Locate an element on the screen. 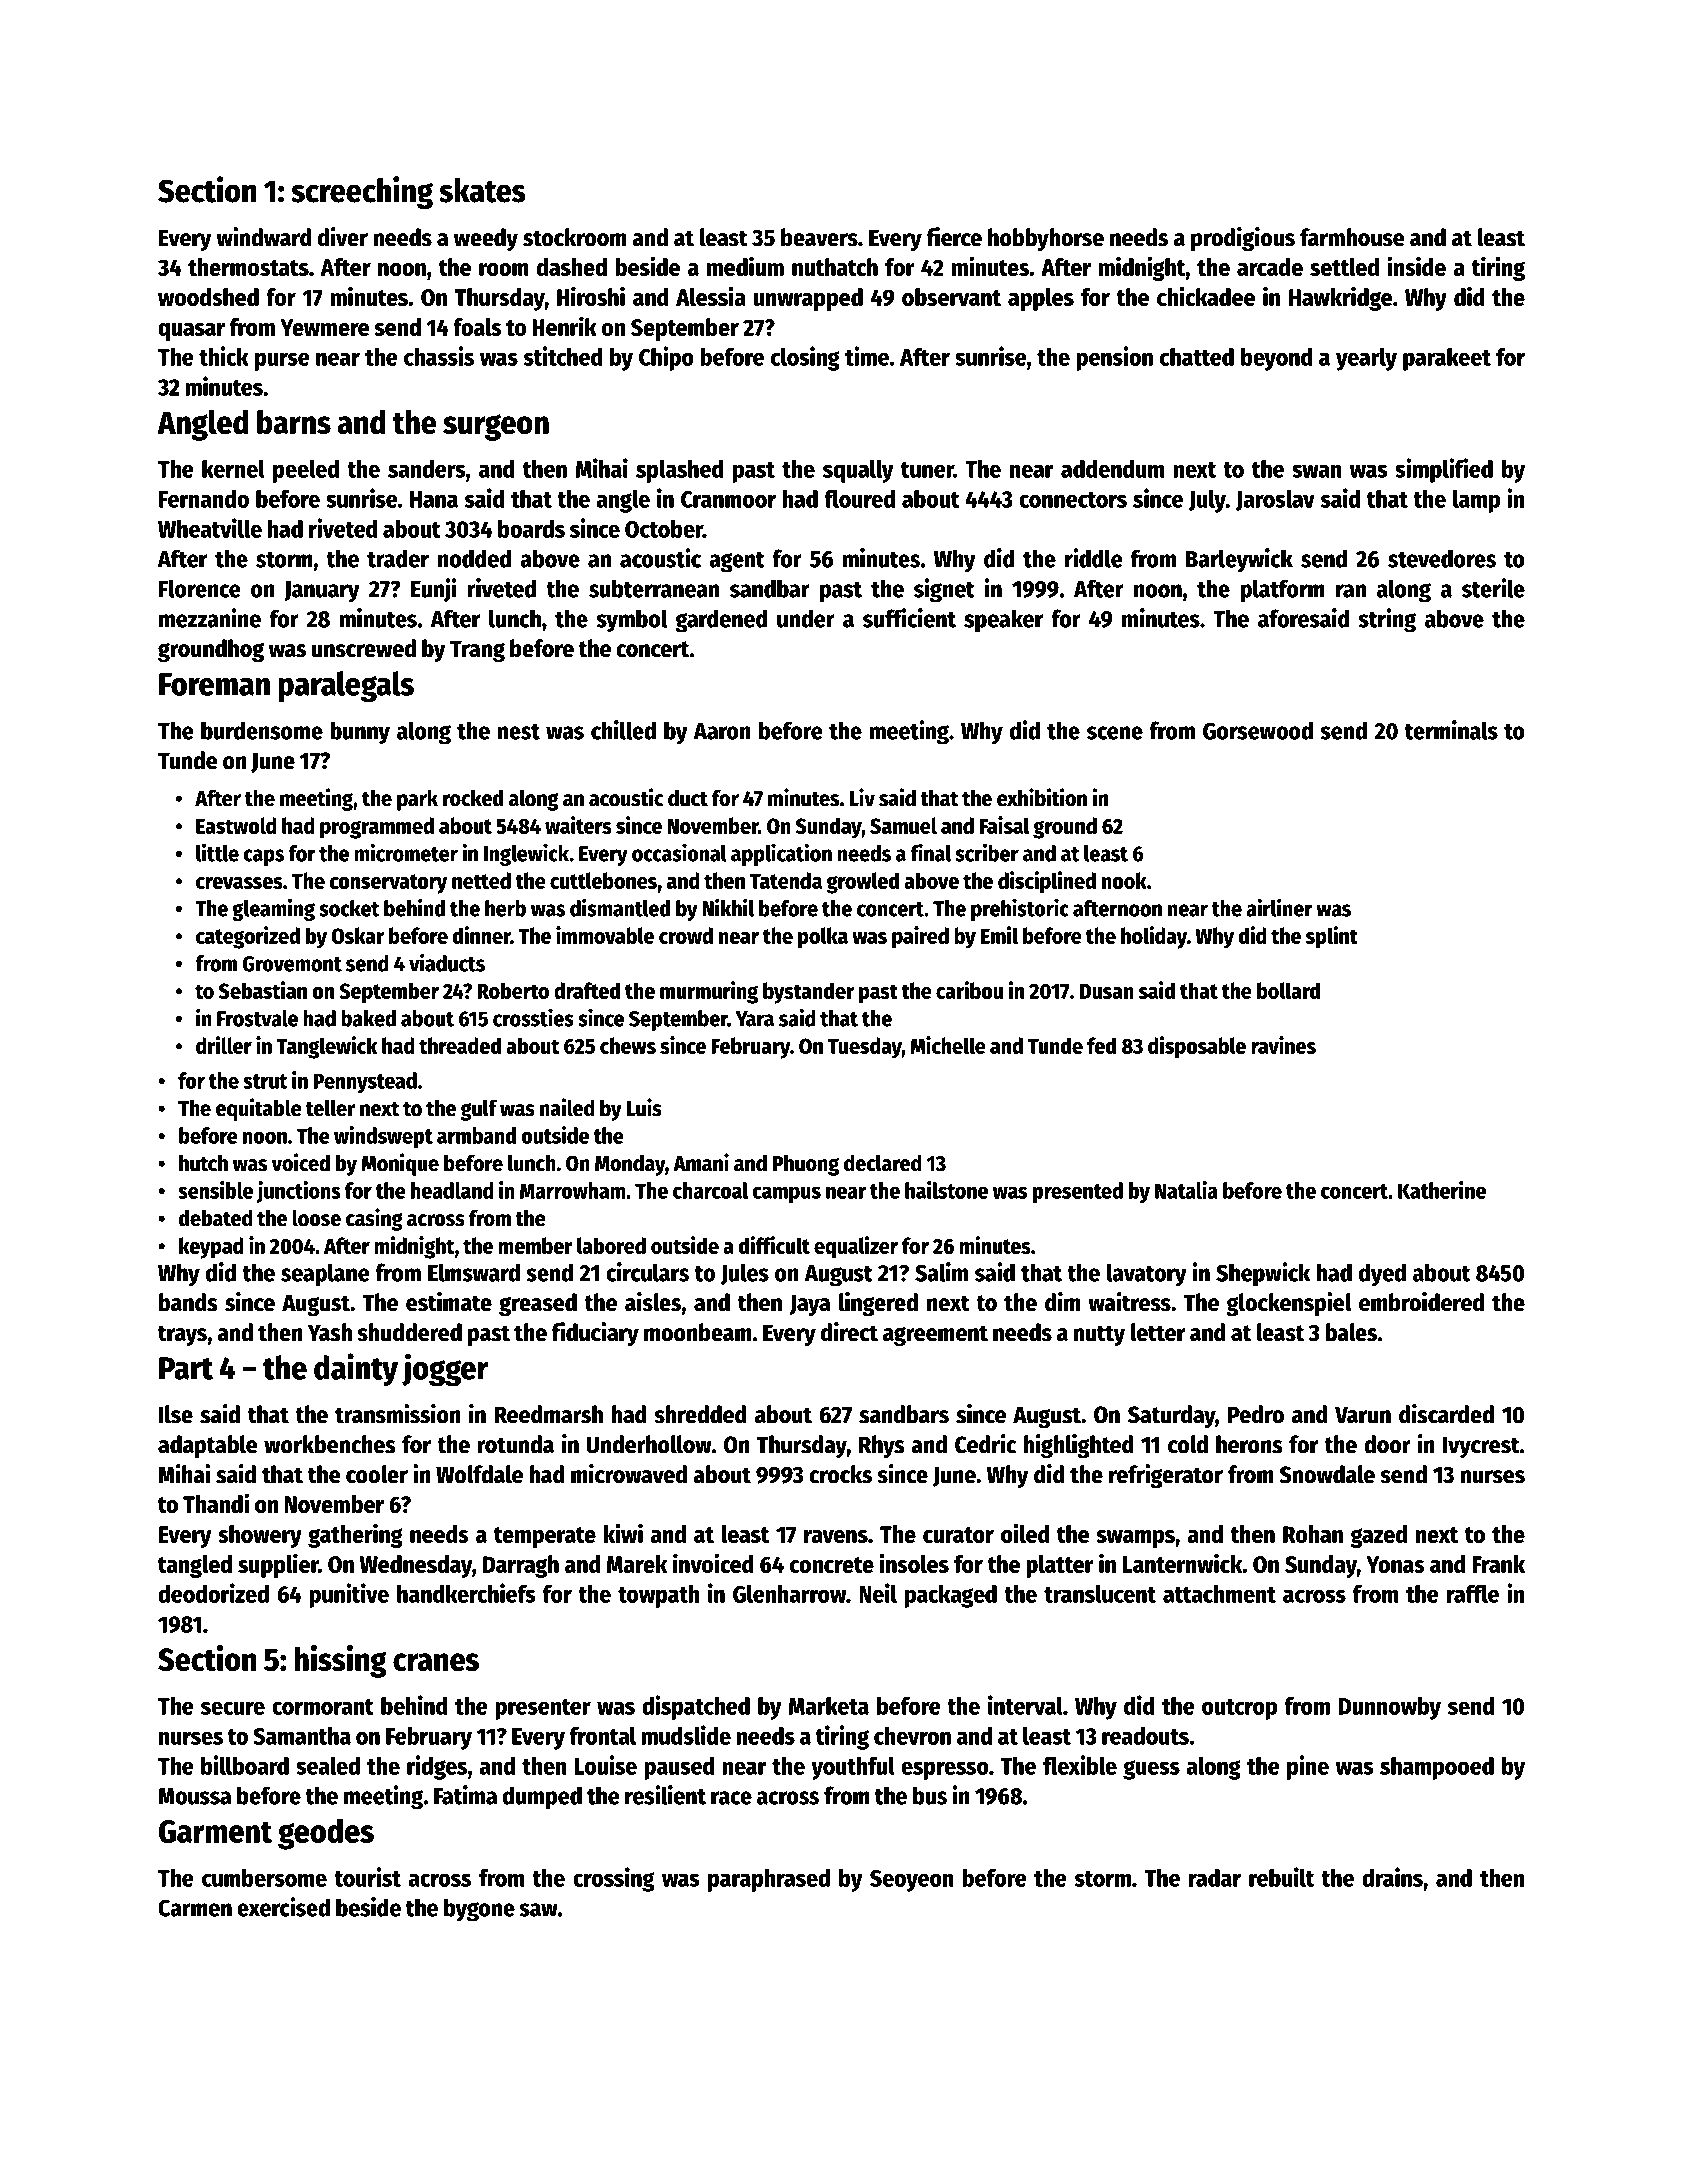  windward is located at coordinates (264, 237).
